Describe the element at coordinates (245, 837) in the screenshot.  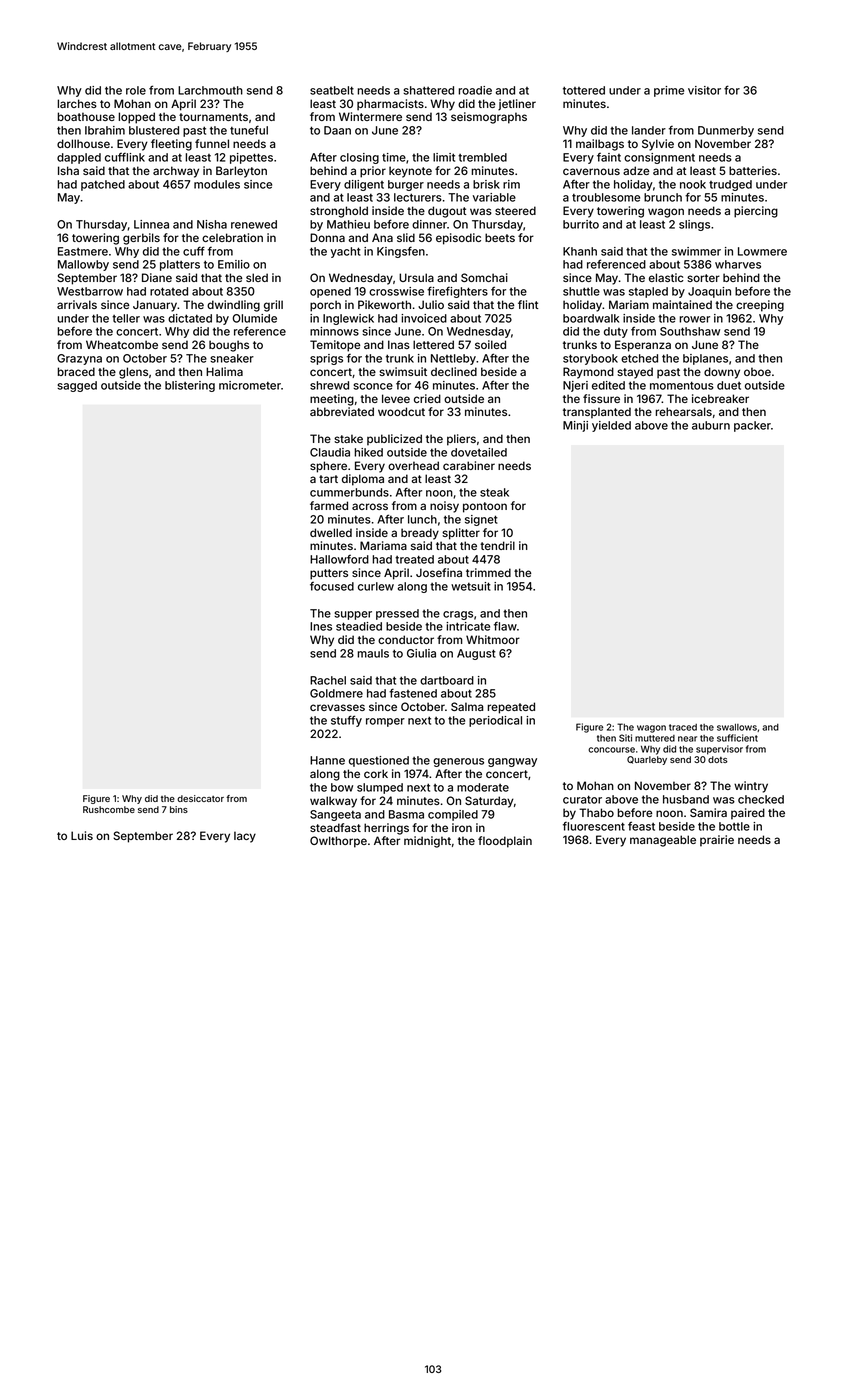
I see `lacy` at that location.
